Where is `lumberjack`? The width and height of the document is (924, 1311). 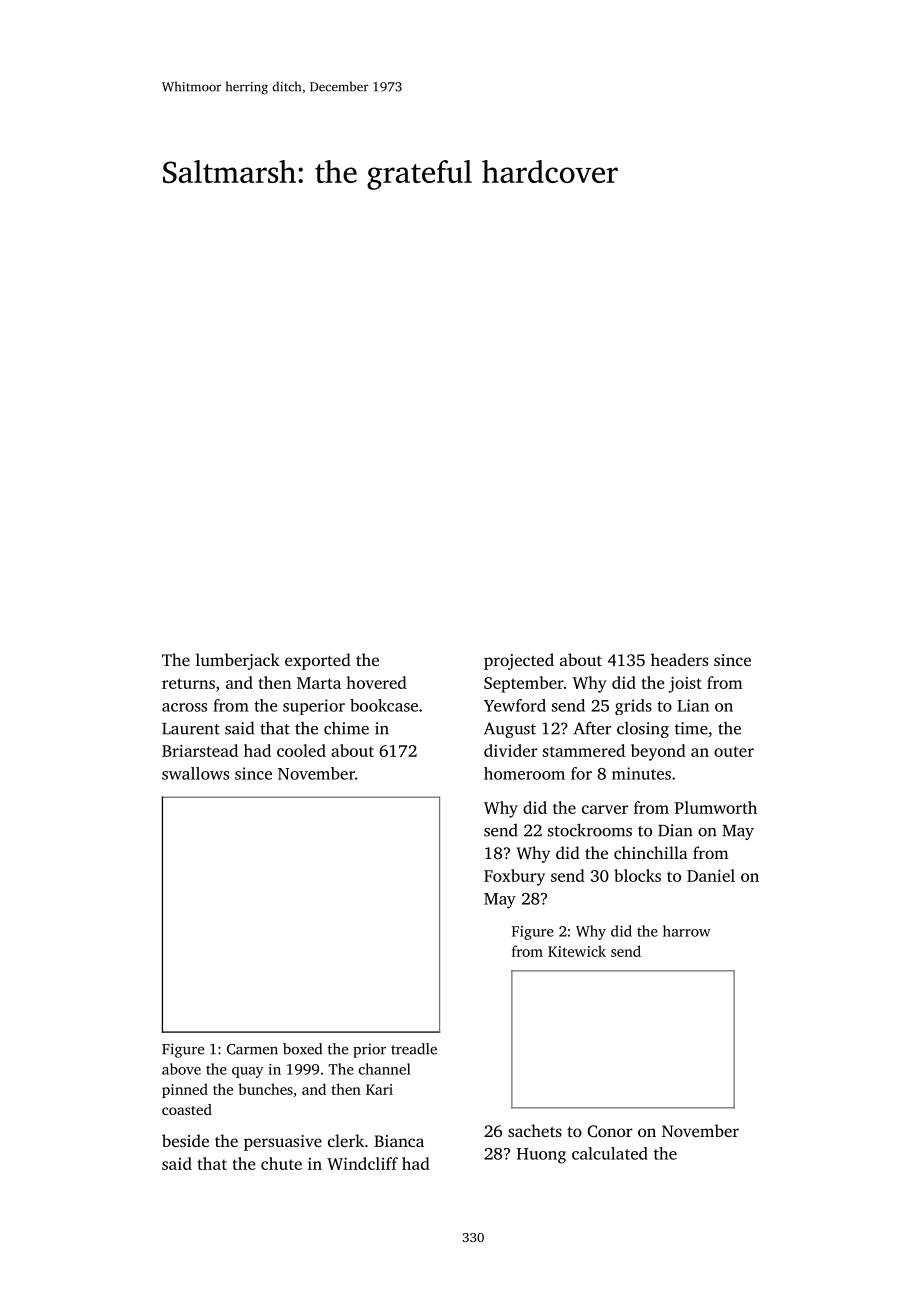 lumberjack is located at coordinates (238, 661).
